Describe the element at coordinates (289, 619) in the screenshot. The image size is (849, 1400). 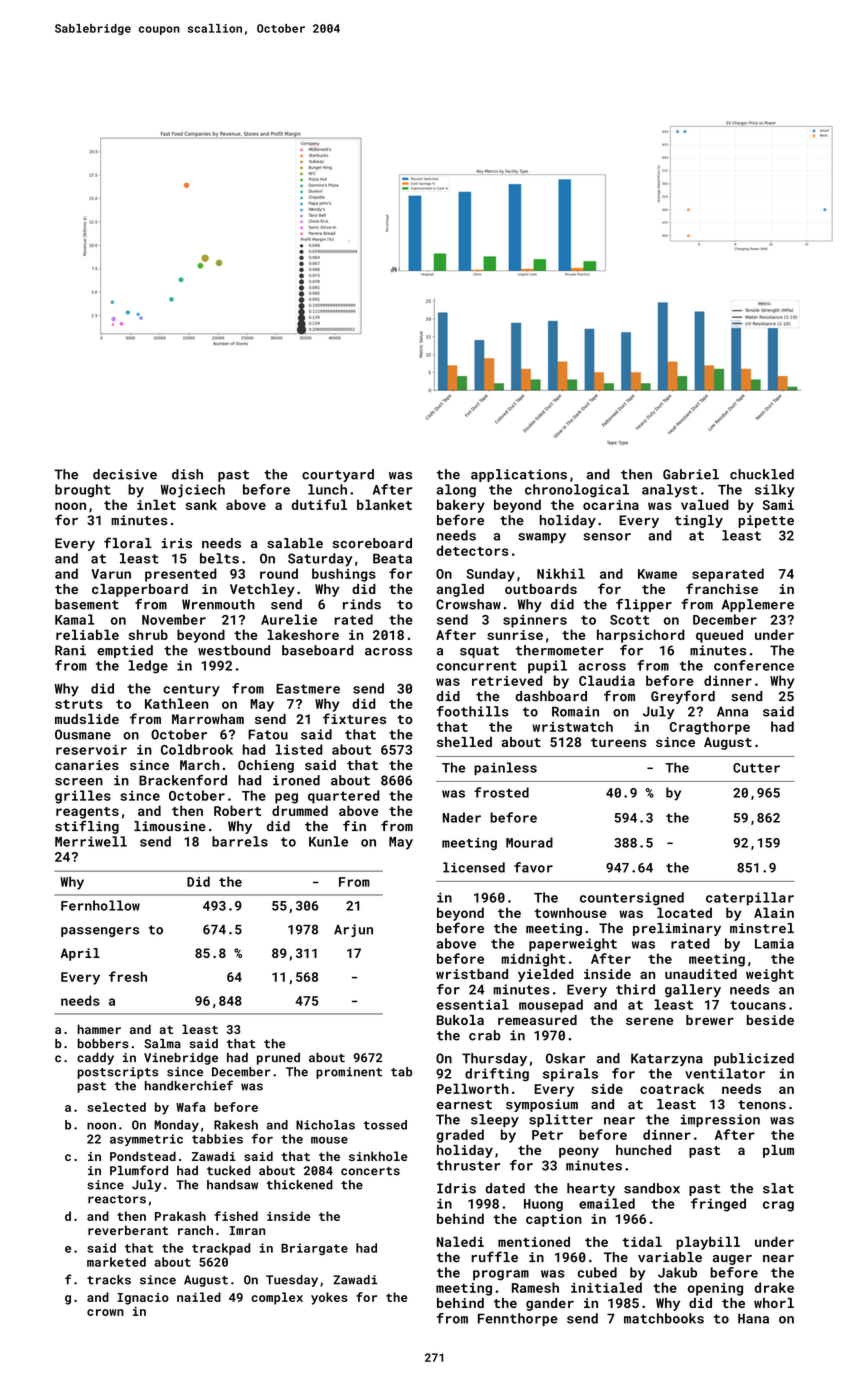
I see `Aurelie` at that location.
